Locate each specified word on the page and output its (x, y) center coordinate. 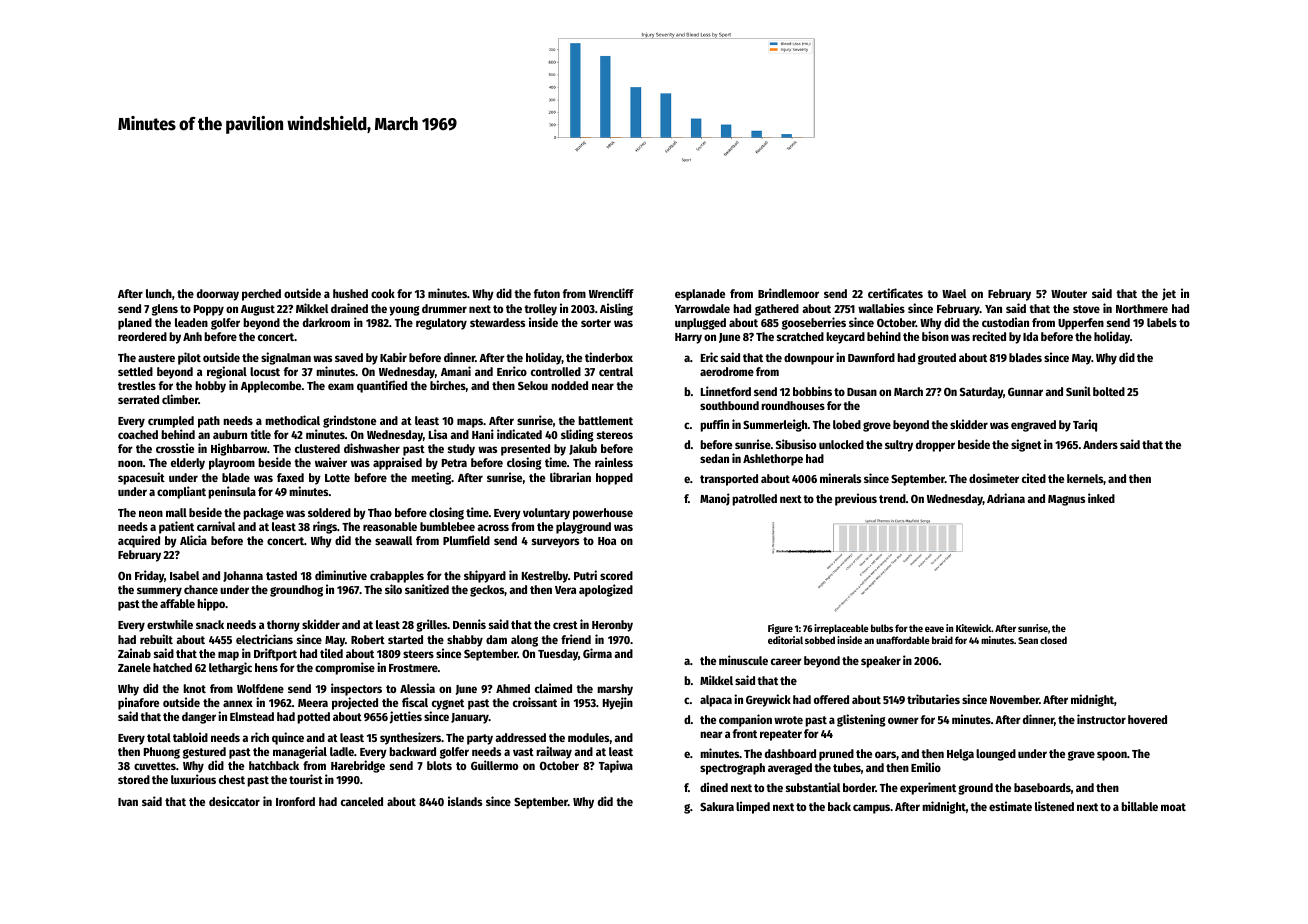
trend (892, 498)
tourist (306, 779)
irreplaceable (841, 629)
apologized (606, 590)
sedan (714, 458)
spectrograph (732, 769)
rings (325, 527)
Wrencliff (611, 293)
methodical (292, 420)
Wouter (1069, 294)
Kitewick (973, 628)
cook (383, 293)
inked (1101, 498)
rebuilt (156, 639)
